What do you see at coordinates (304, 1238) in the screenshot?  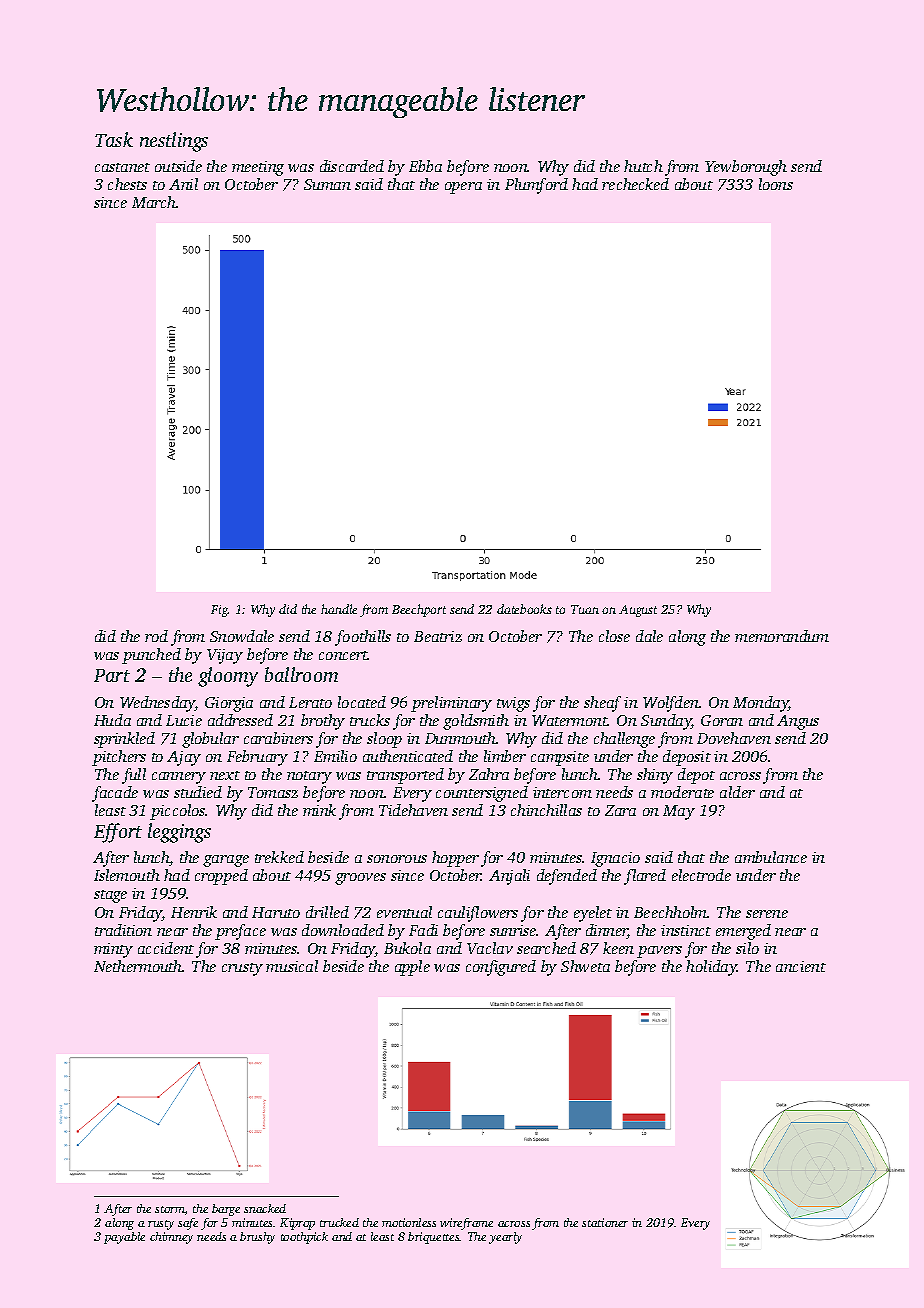 I see `toothpick` at bounding box center [304, 1238].
